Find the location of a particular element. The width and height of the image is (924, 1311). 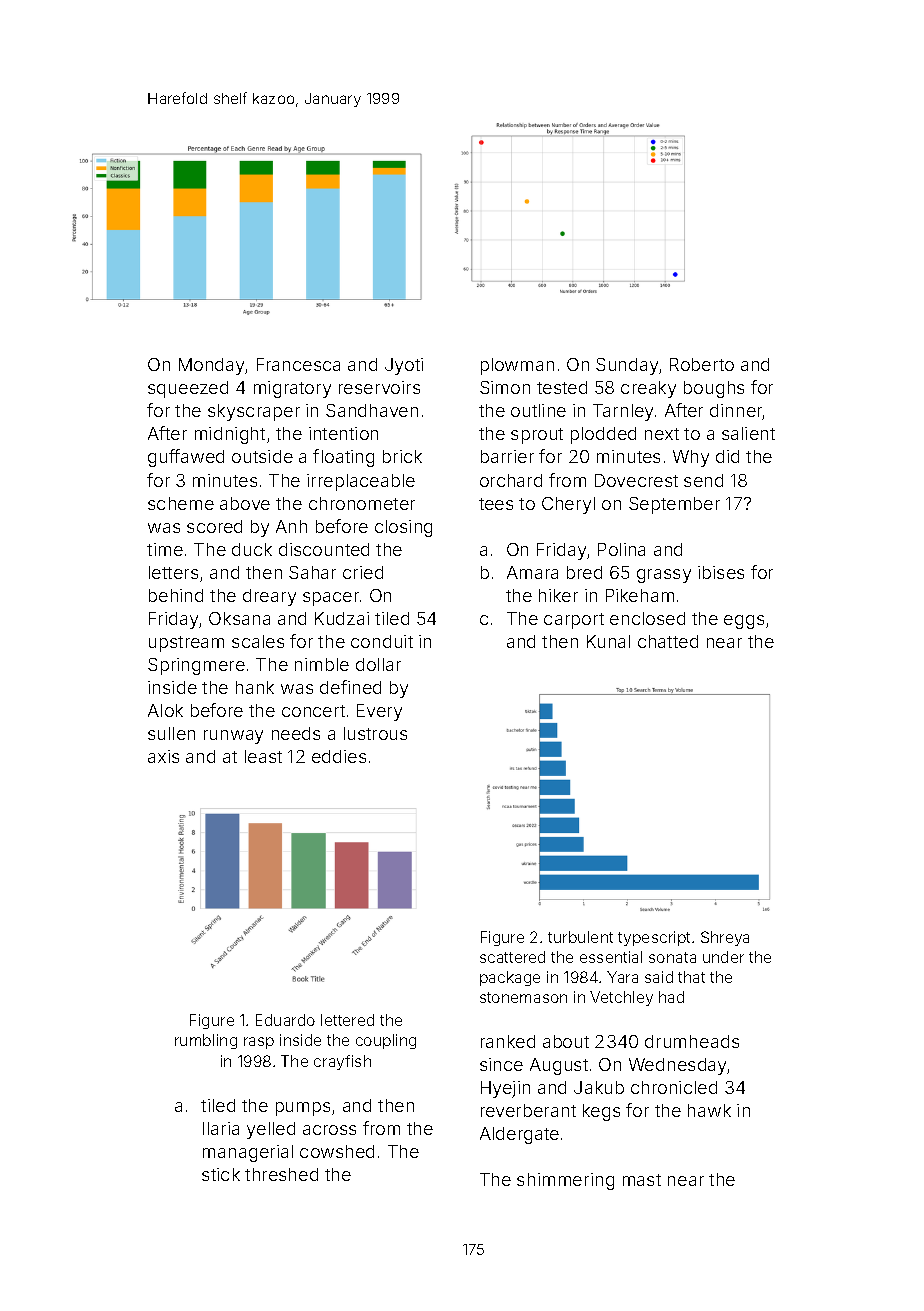

outside is located at coordinates (262, 456).
